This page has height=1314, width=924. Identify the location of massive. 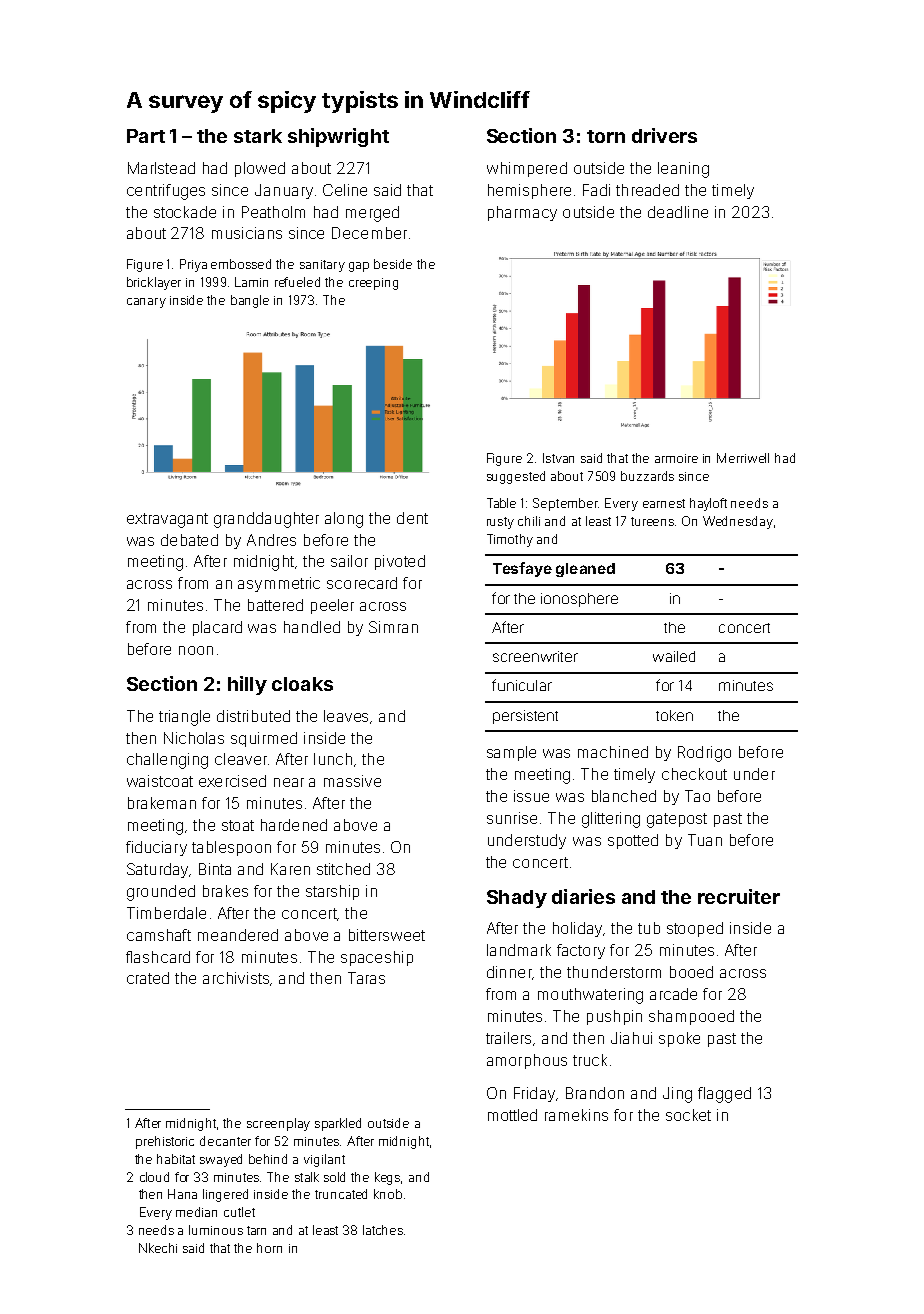
(352, 781).
